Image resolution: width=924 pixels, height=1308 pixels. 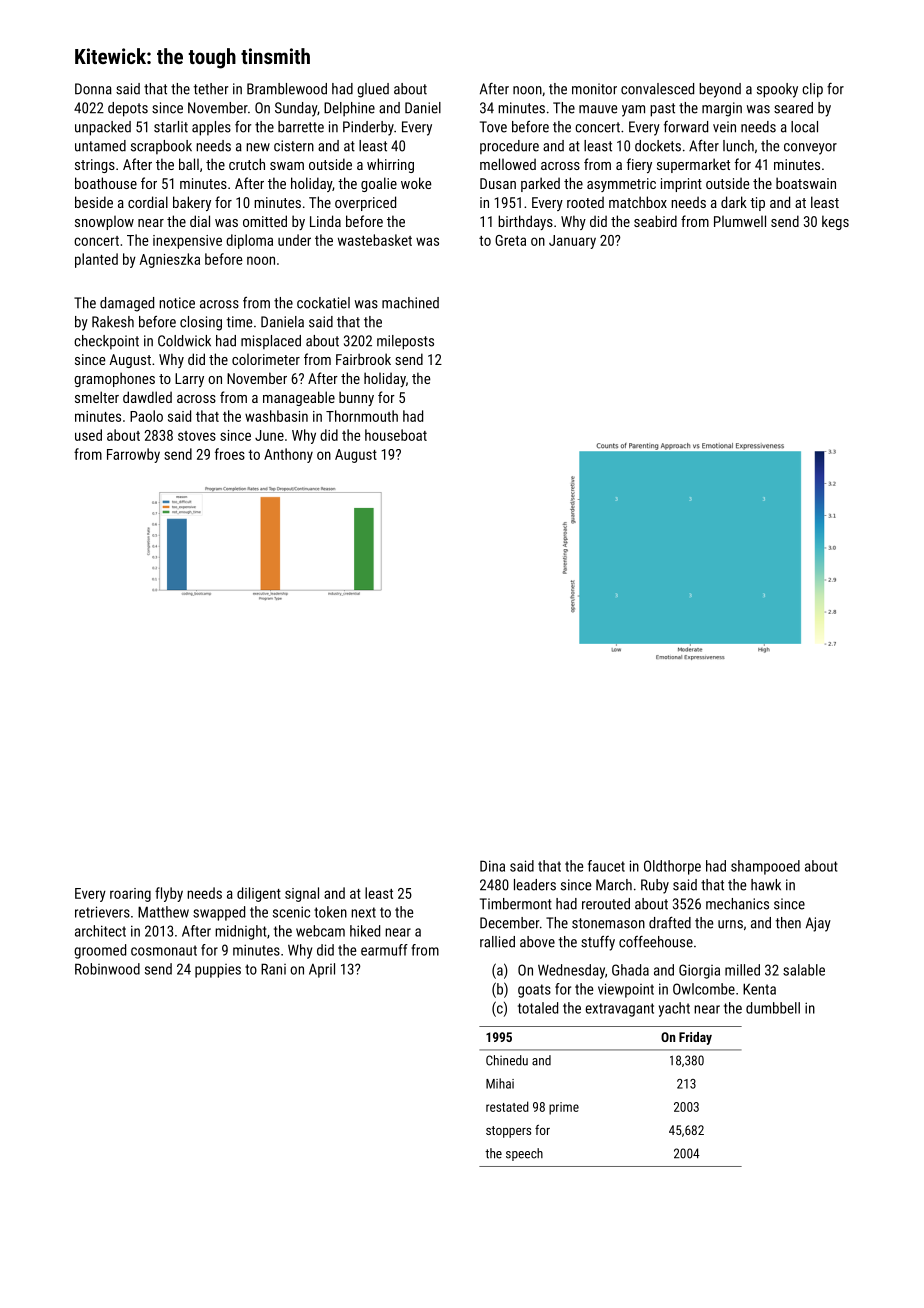 What do you see at coordinates (564, 1108) in the screenshot?
I see `prime` at bounding box center [564, 1108].
